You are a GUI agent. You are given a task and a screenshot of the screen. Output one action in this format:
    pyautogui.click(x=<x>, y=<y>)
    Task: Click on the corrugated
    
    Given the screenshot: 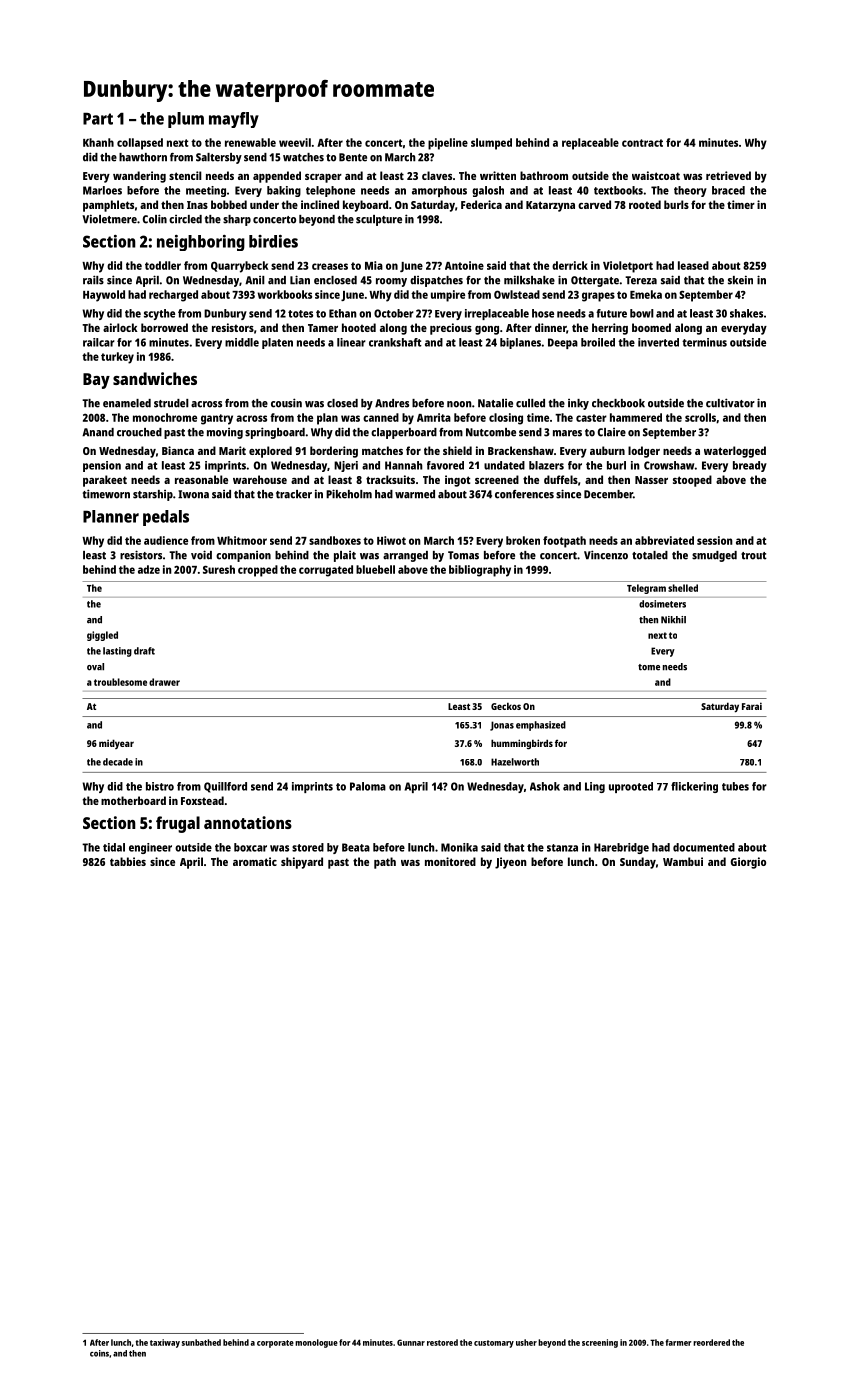 What is the action you would take?
    pyautogui.click(x=326, y=571)
